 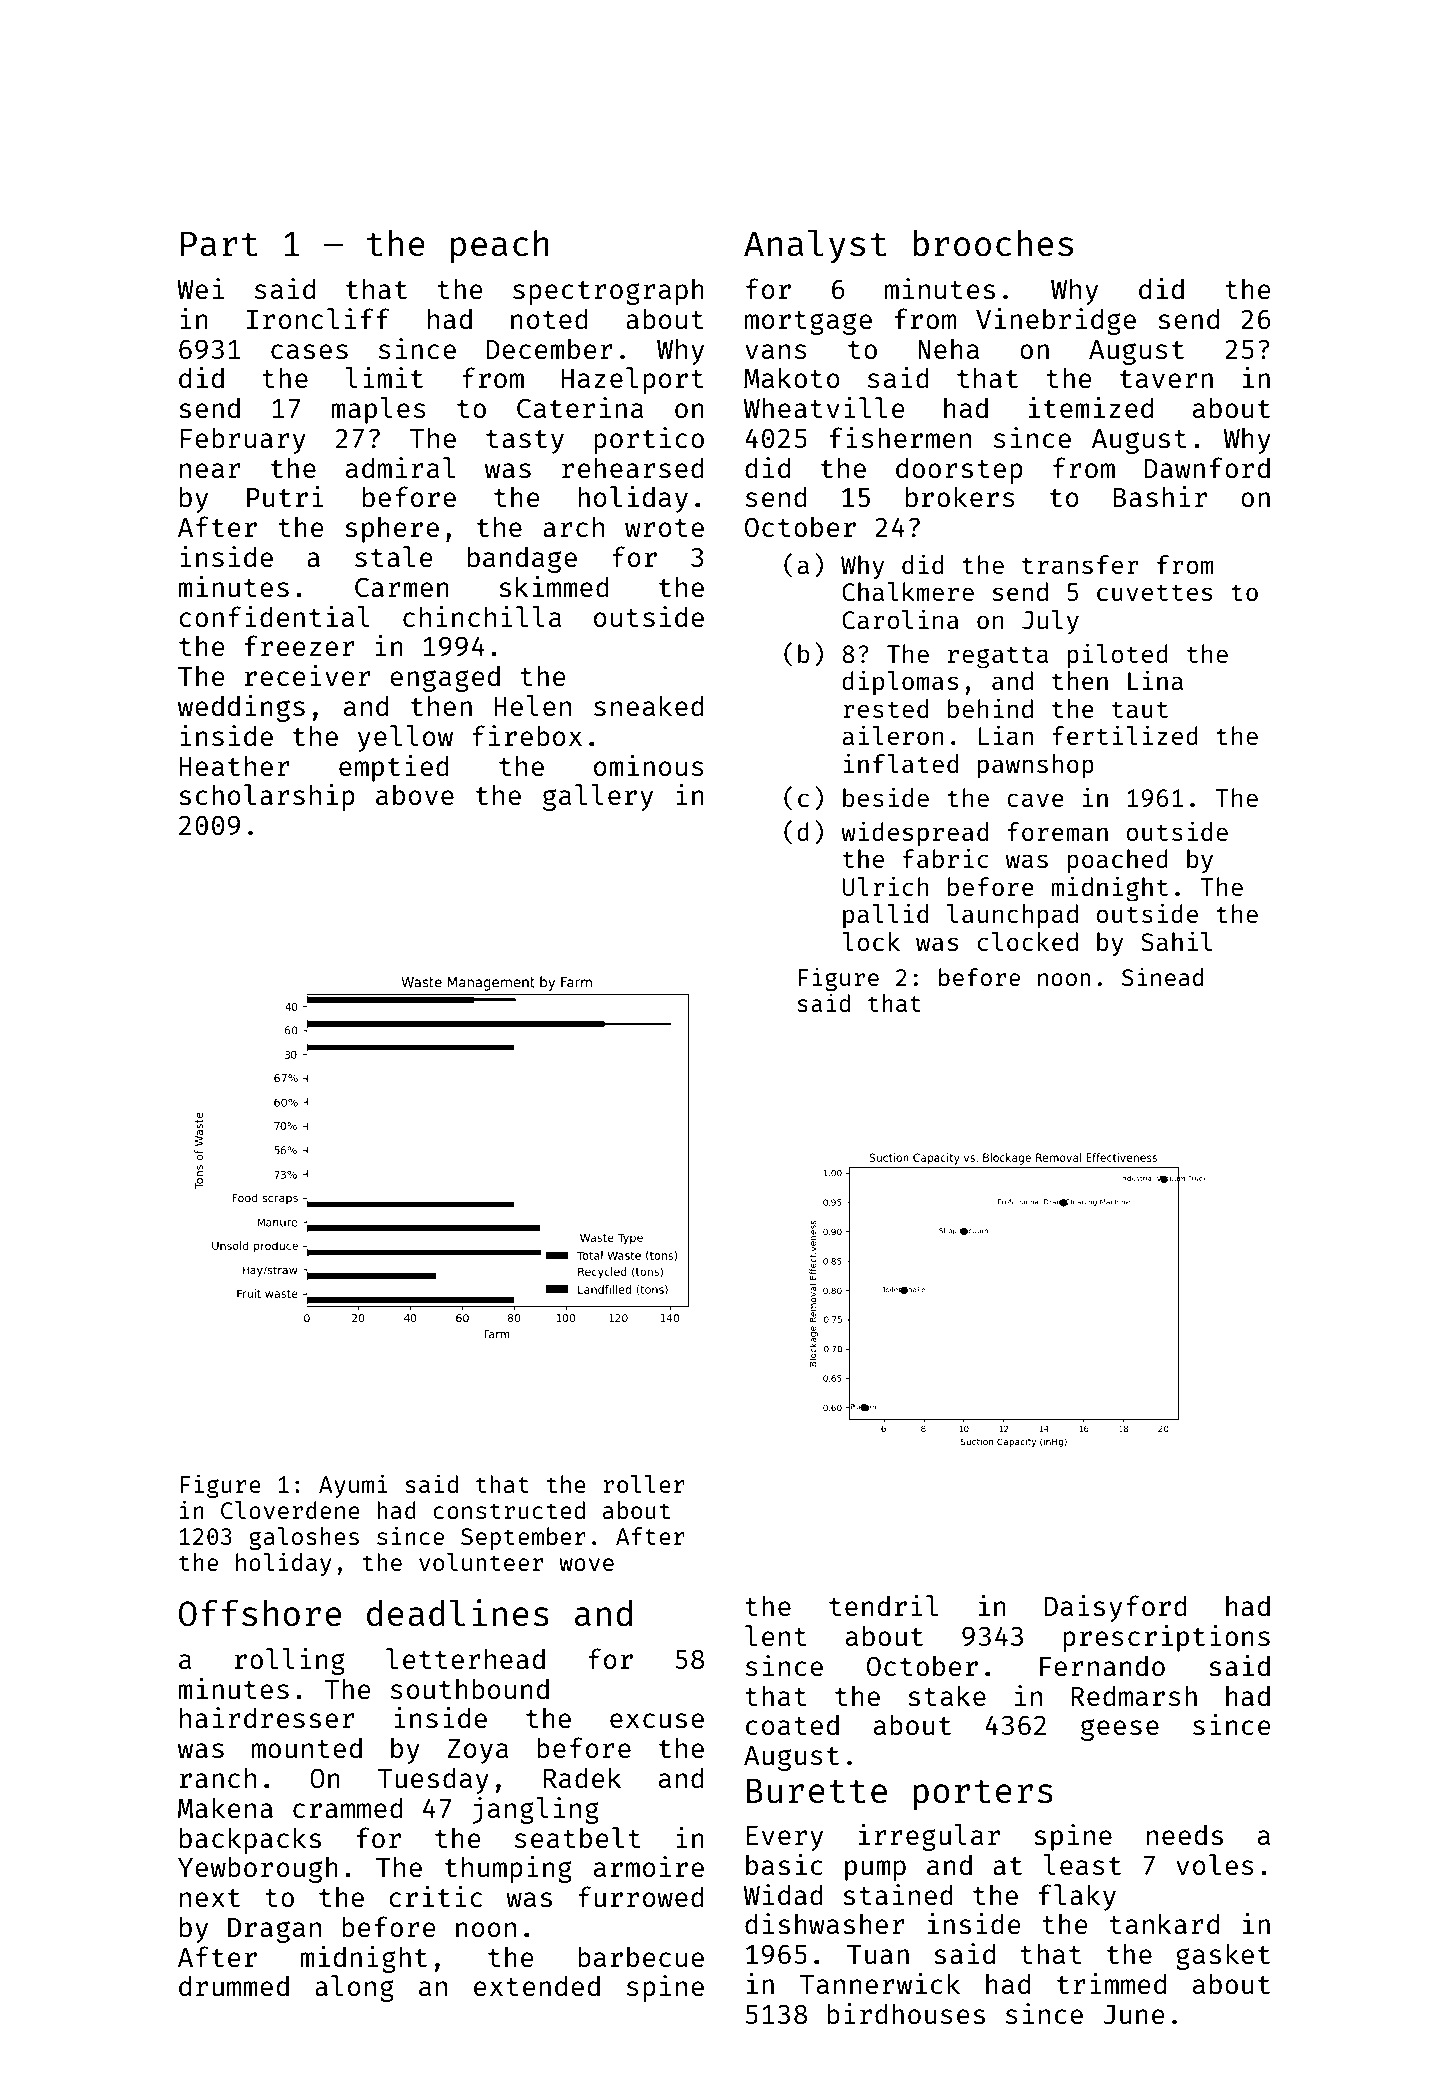 What do you see at coordinates (649, 440) in the screenshot?
I see `portico` at bounding box center [649, 440].
